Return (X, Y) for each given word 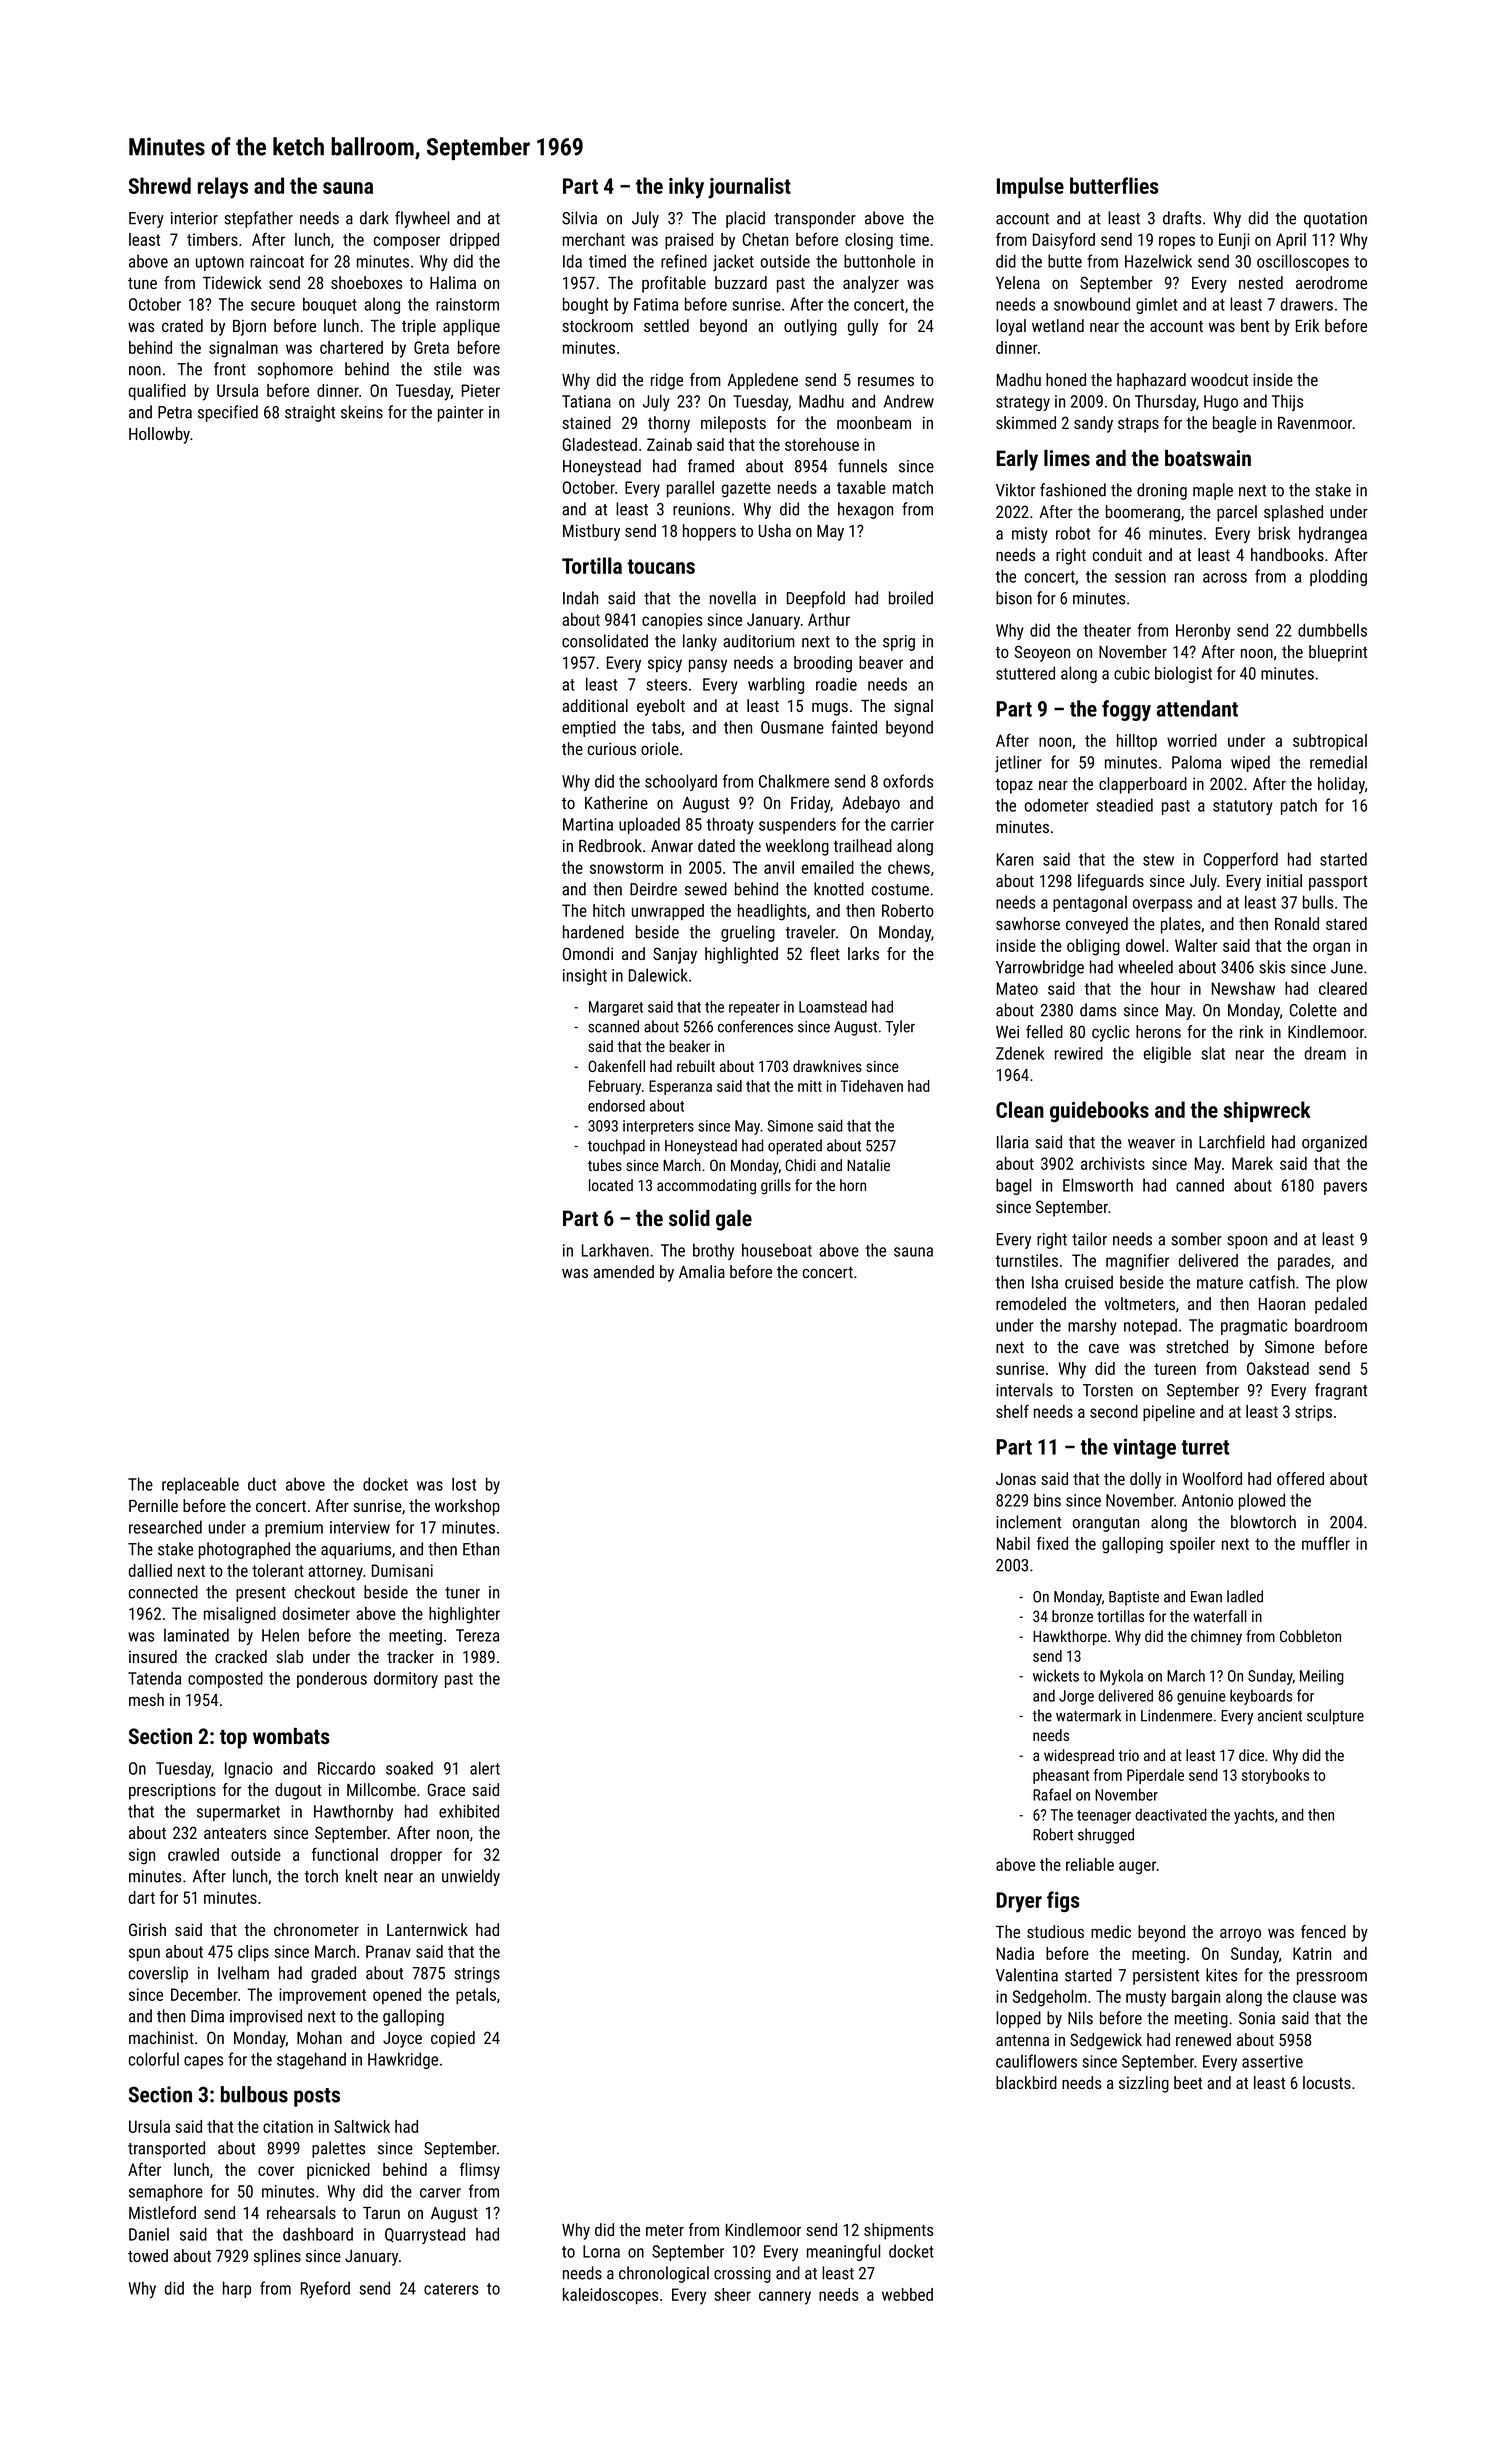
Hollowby (159, 435)
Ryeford (325, 2289)
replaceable (200, 1485)
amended (623, 1271)
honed (1066, 379)
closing (869, 241)
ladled (1245, 1596)
